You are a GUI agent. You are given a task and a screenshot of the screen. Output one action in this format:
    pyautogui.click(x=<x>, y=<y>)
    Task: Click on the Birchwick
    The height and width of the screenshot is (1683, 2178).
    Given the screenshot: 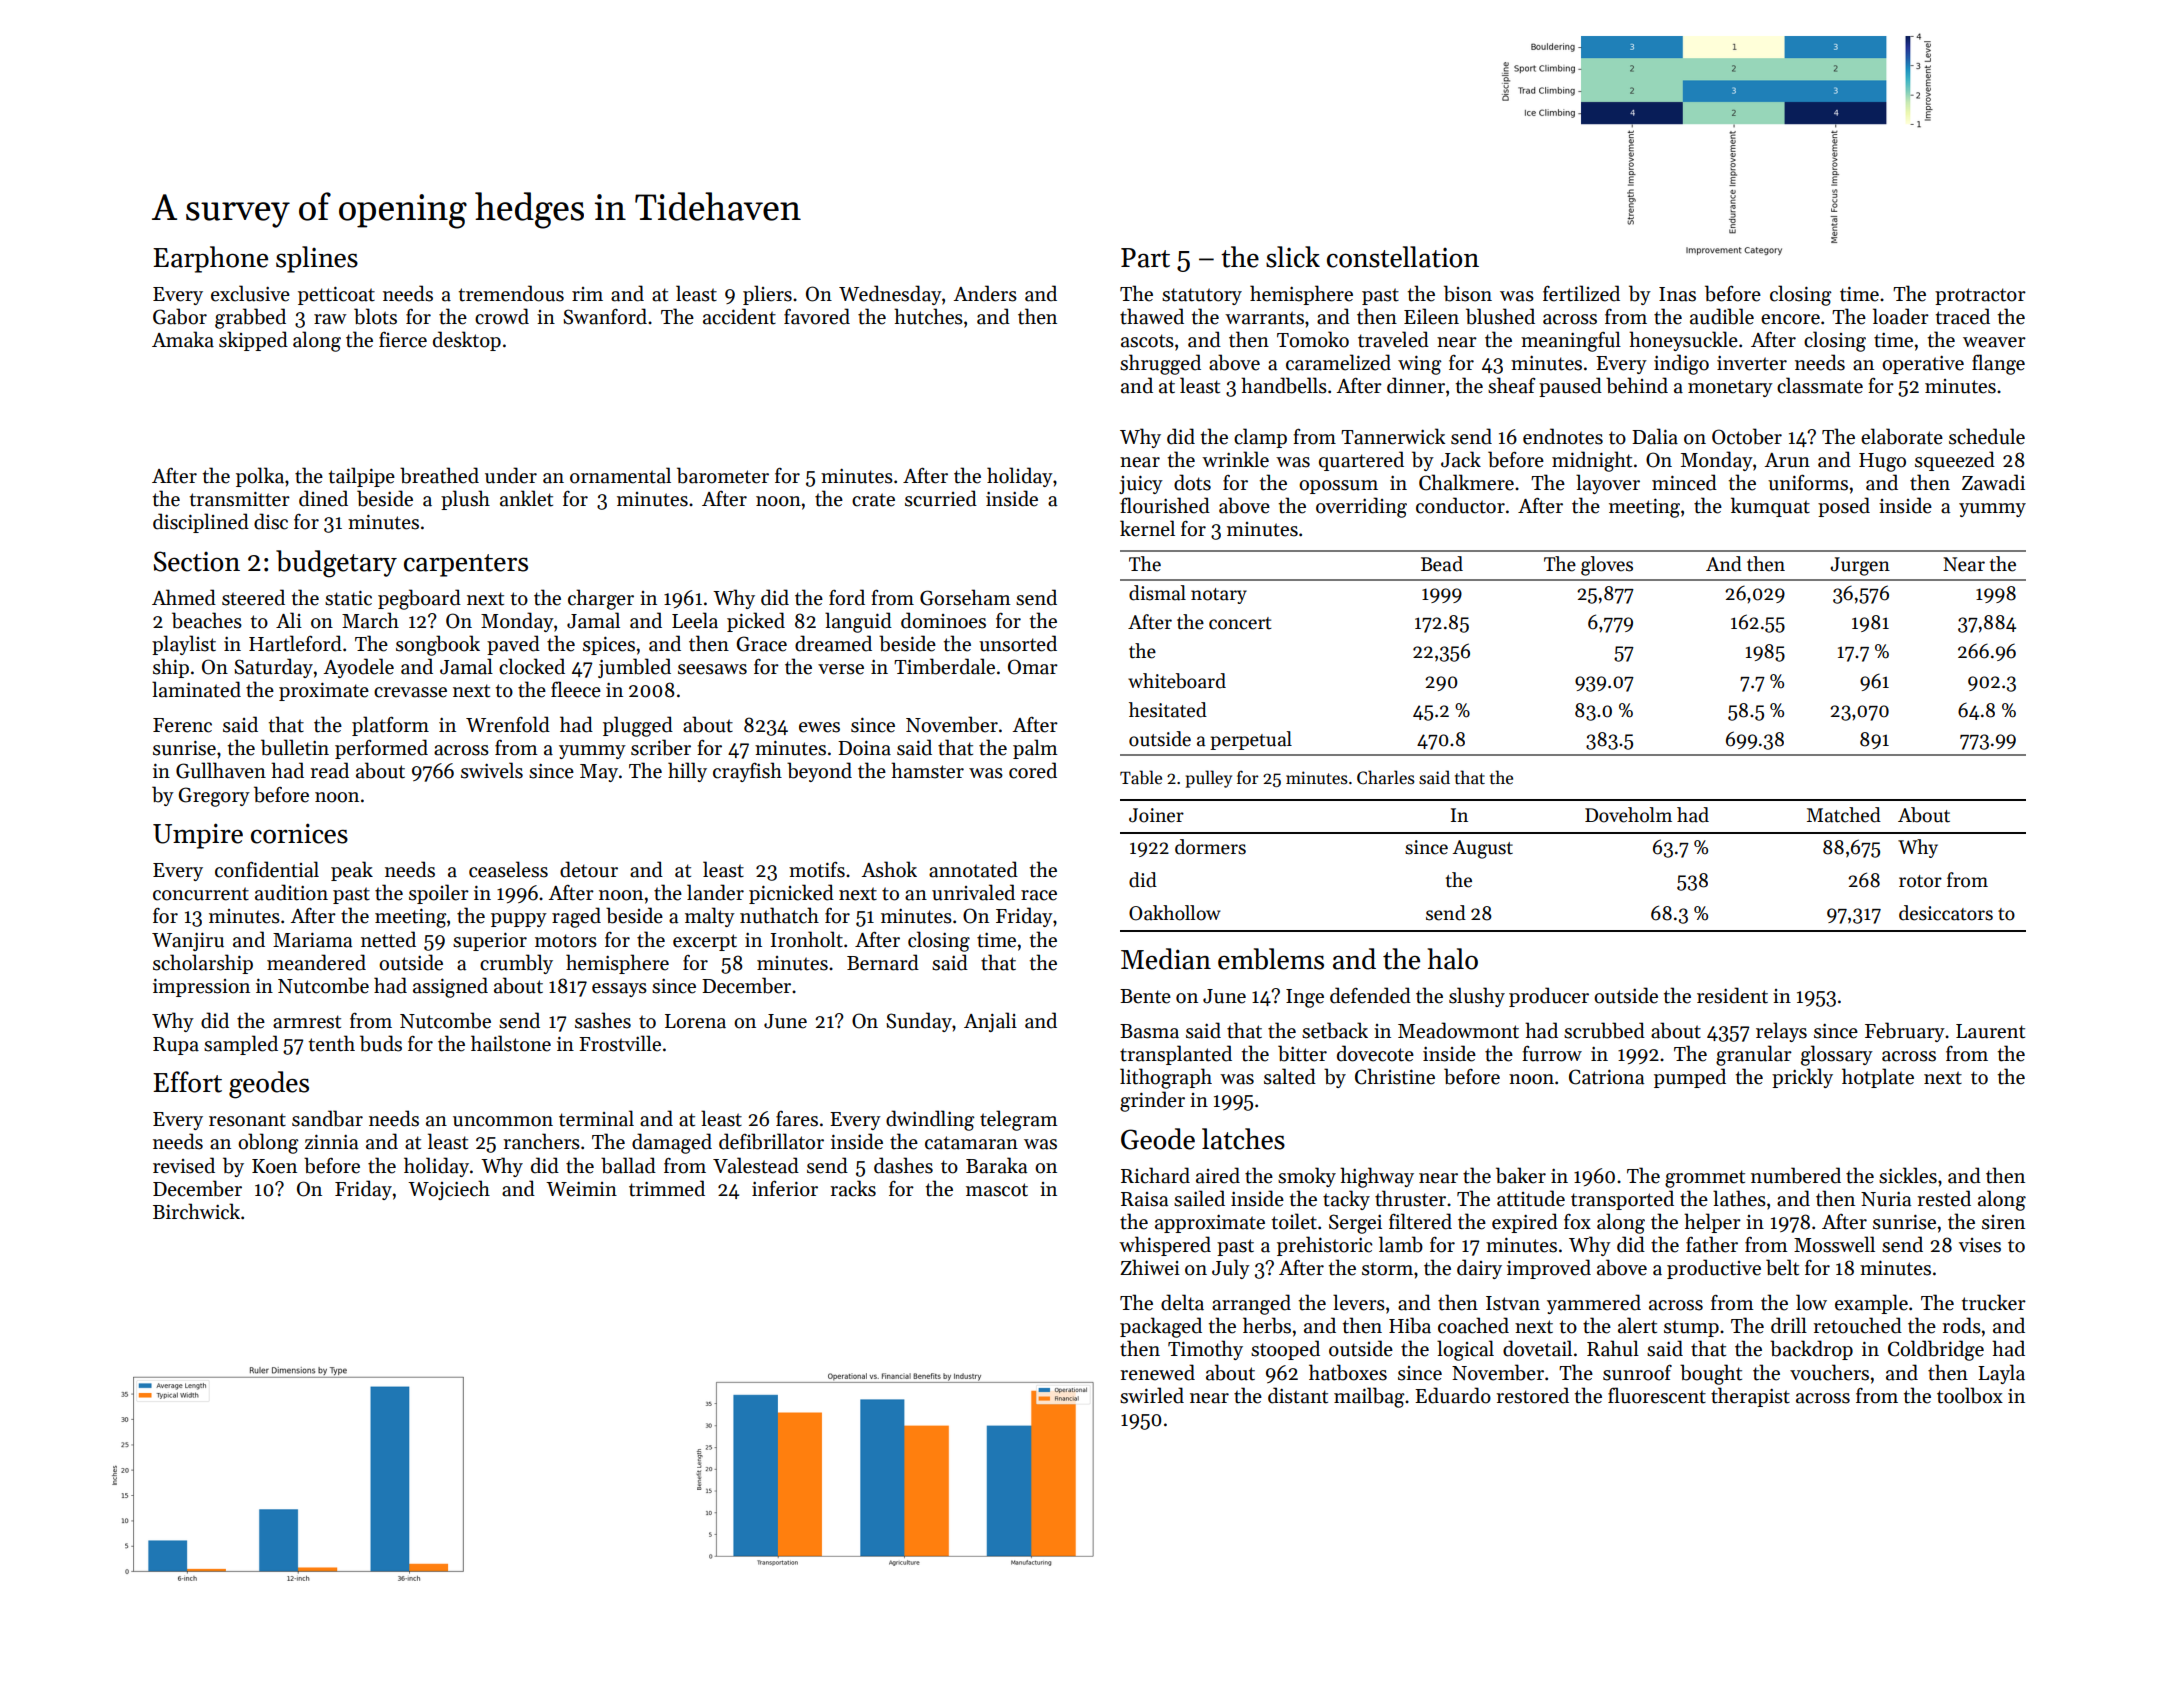 What is the action you would take?
    pyautogui.click(x=196, y=1211)
